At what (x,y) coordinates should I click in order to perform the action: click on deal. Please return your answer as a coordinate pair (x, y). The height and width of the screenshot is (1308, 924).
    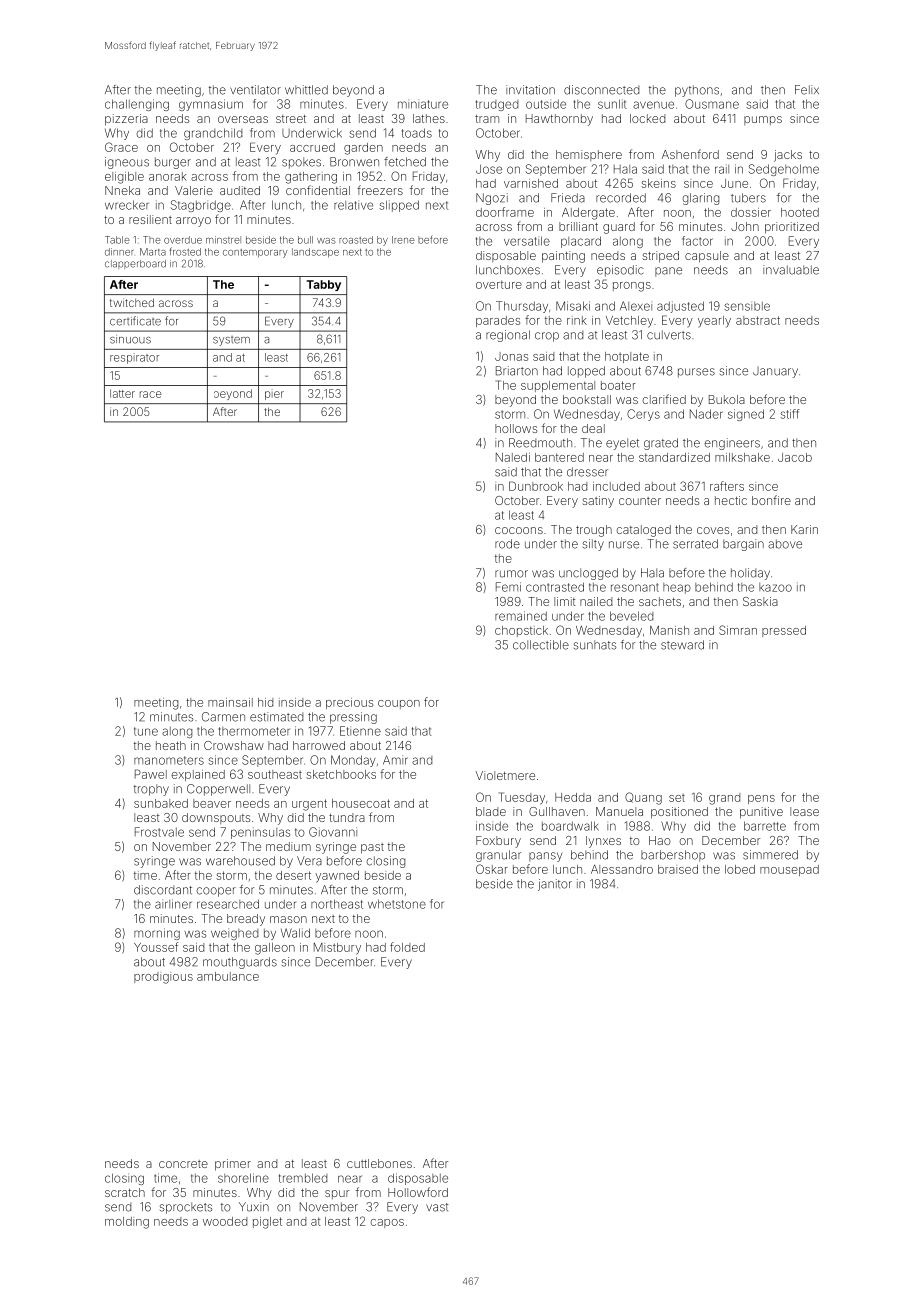
    Looking at the image, I should click on (593, 428).
